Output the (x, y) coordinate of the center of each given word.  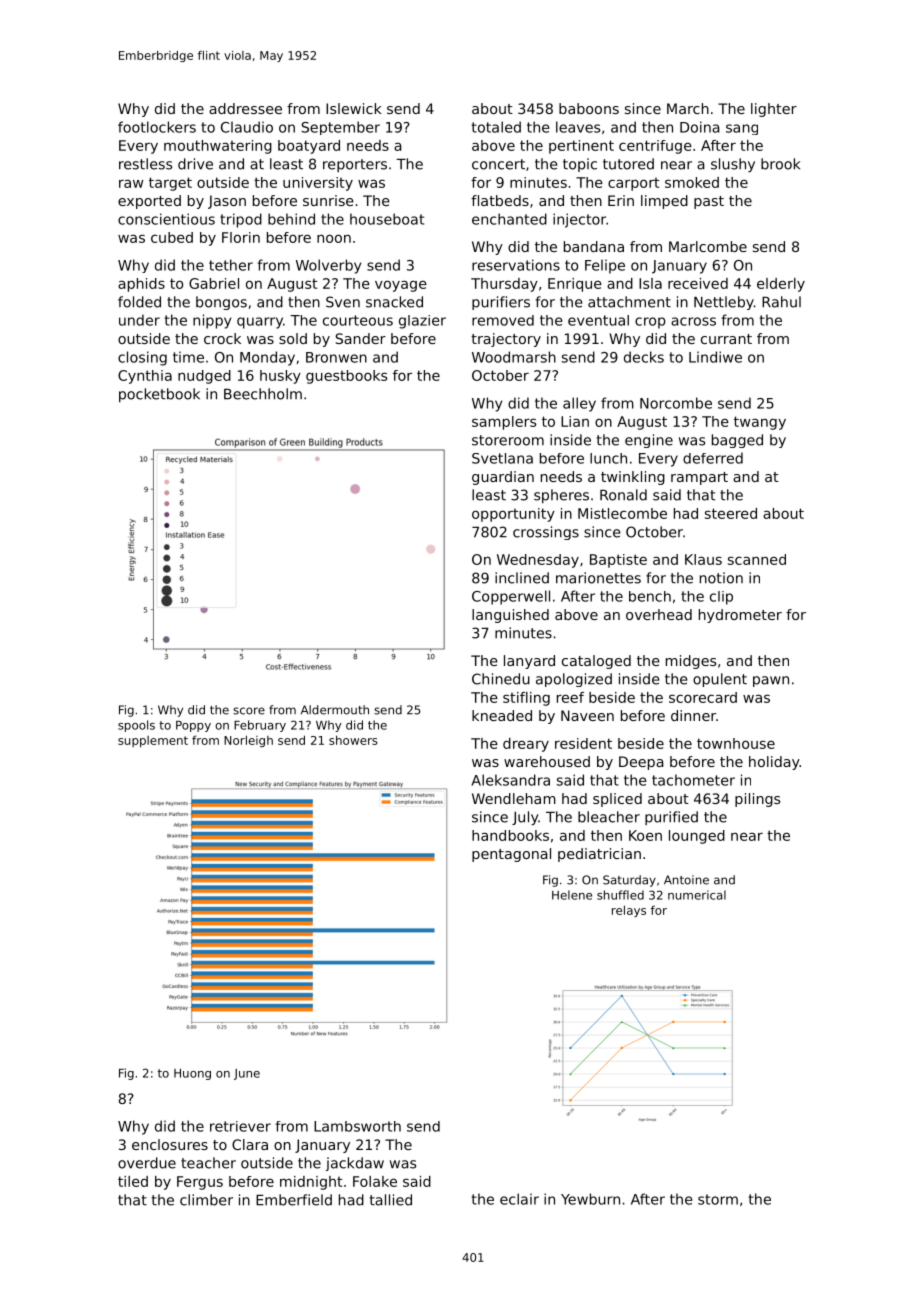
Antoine (686, 880)
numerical (697, 895)
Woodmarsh (514, 357)
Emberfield (294, 1200)
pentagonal (511, 855)
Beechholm (263, 394)
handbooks (510, 835)
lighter (774, 110)
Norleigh (248, 741)
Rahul (781, 302)
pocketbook (159, 395)
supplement (153, 741)
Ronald (623, 495)
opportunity (513, 515)
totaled (496, 127)
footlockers (157, 127)
